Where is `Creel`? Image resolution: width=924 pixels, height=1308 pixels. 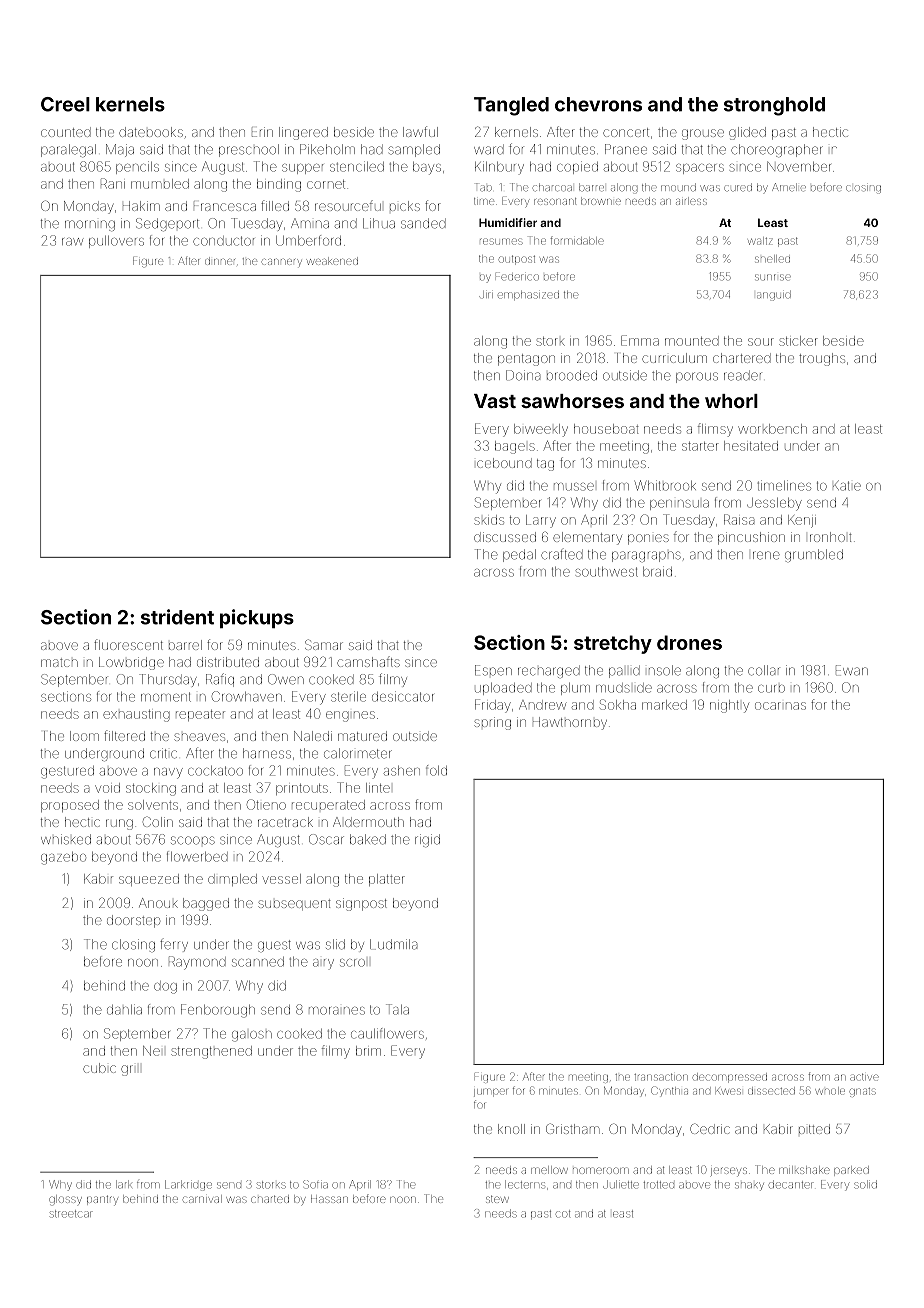
Creel is located at coordinates (65, 104).
